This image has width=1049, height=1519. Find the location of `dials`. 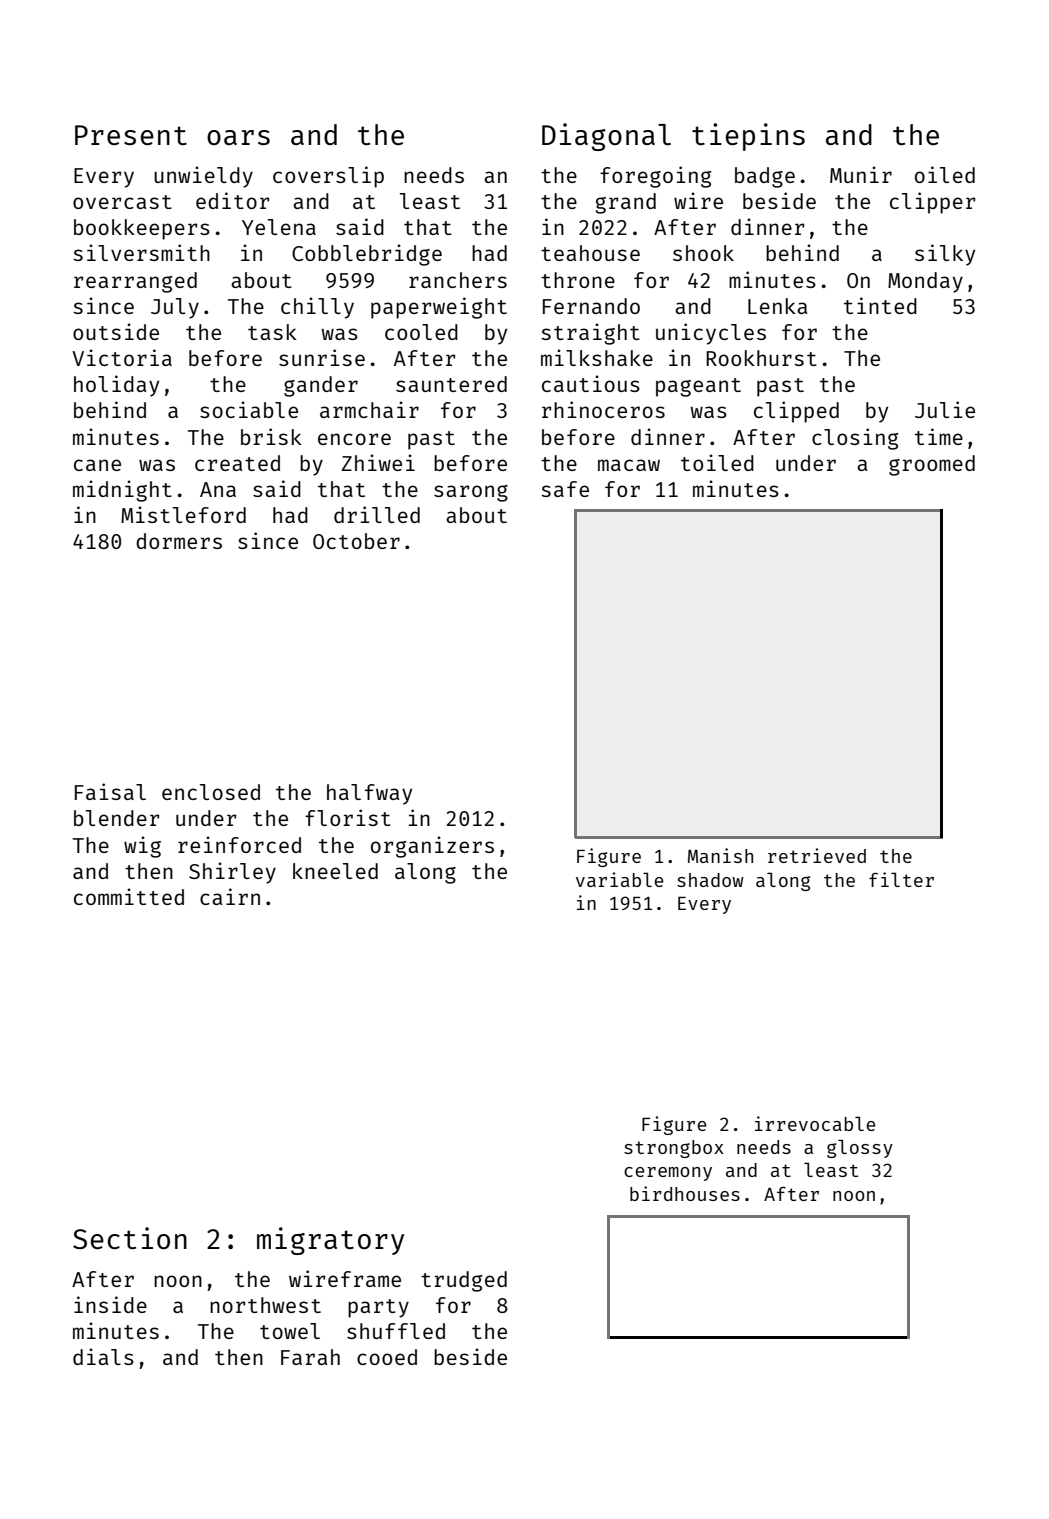

dials is located at coordinates (103, 1356).
